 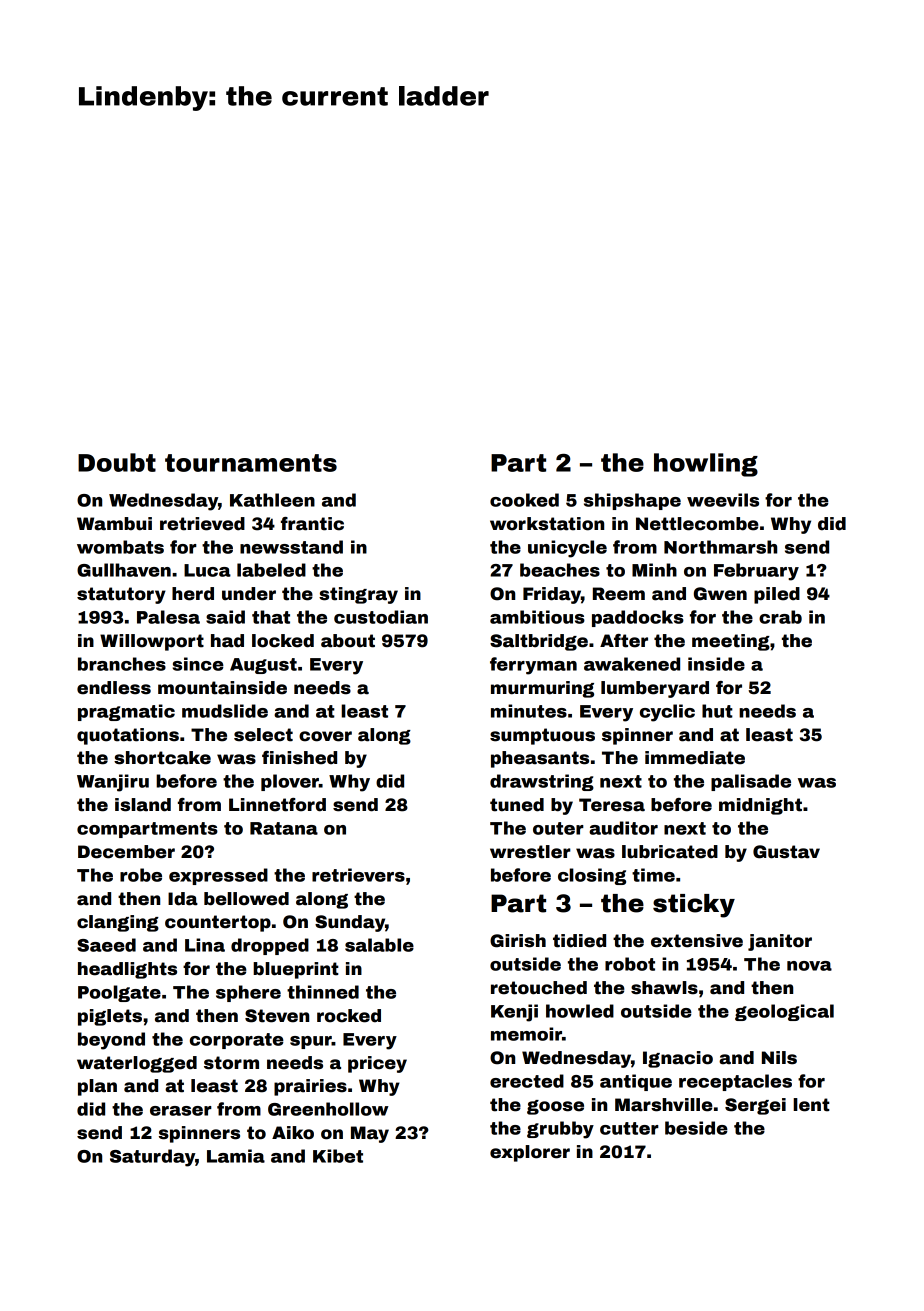 What do you see at coordinates (723, 500) in the document?
I see `weevils` at bounding box center [723, 500].
